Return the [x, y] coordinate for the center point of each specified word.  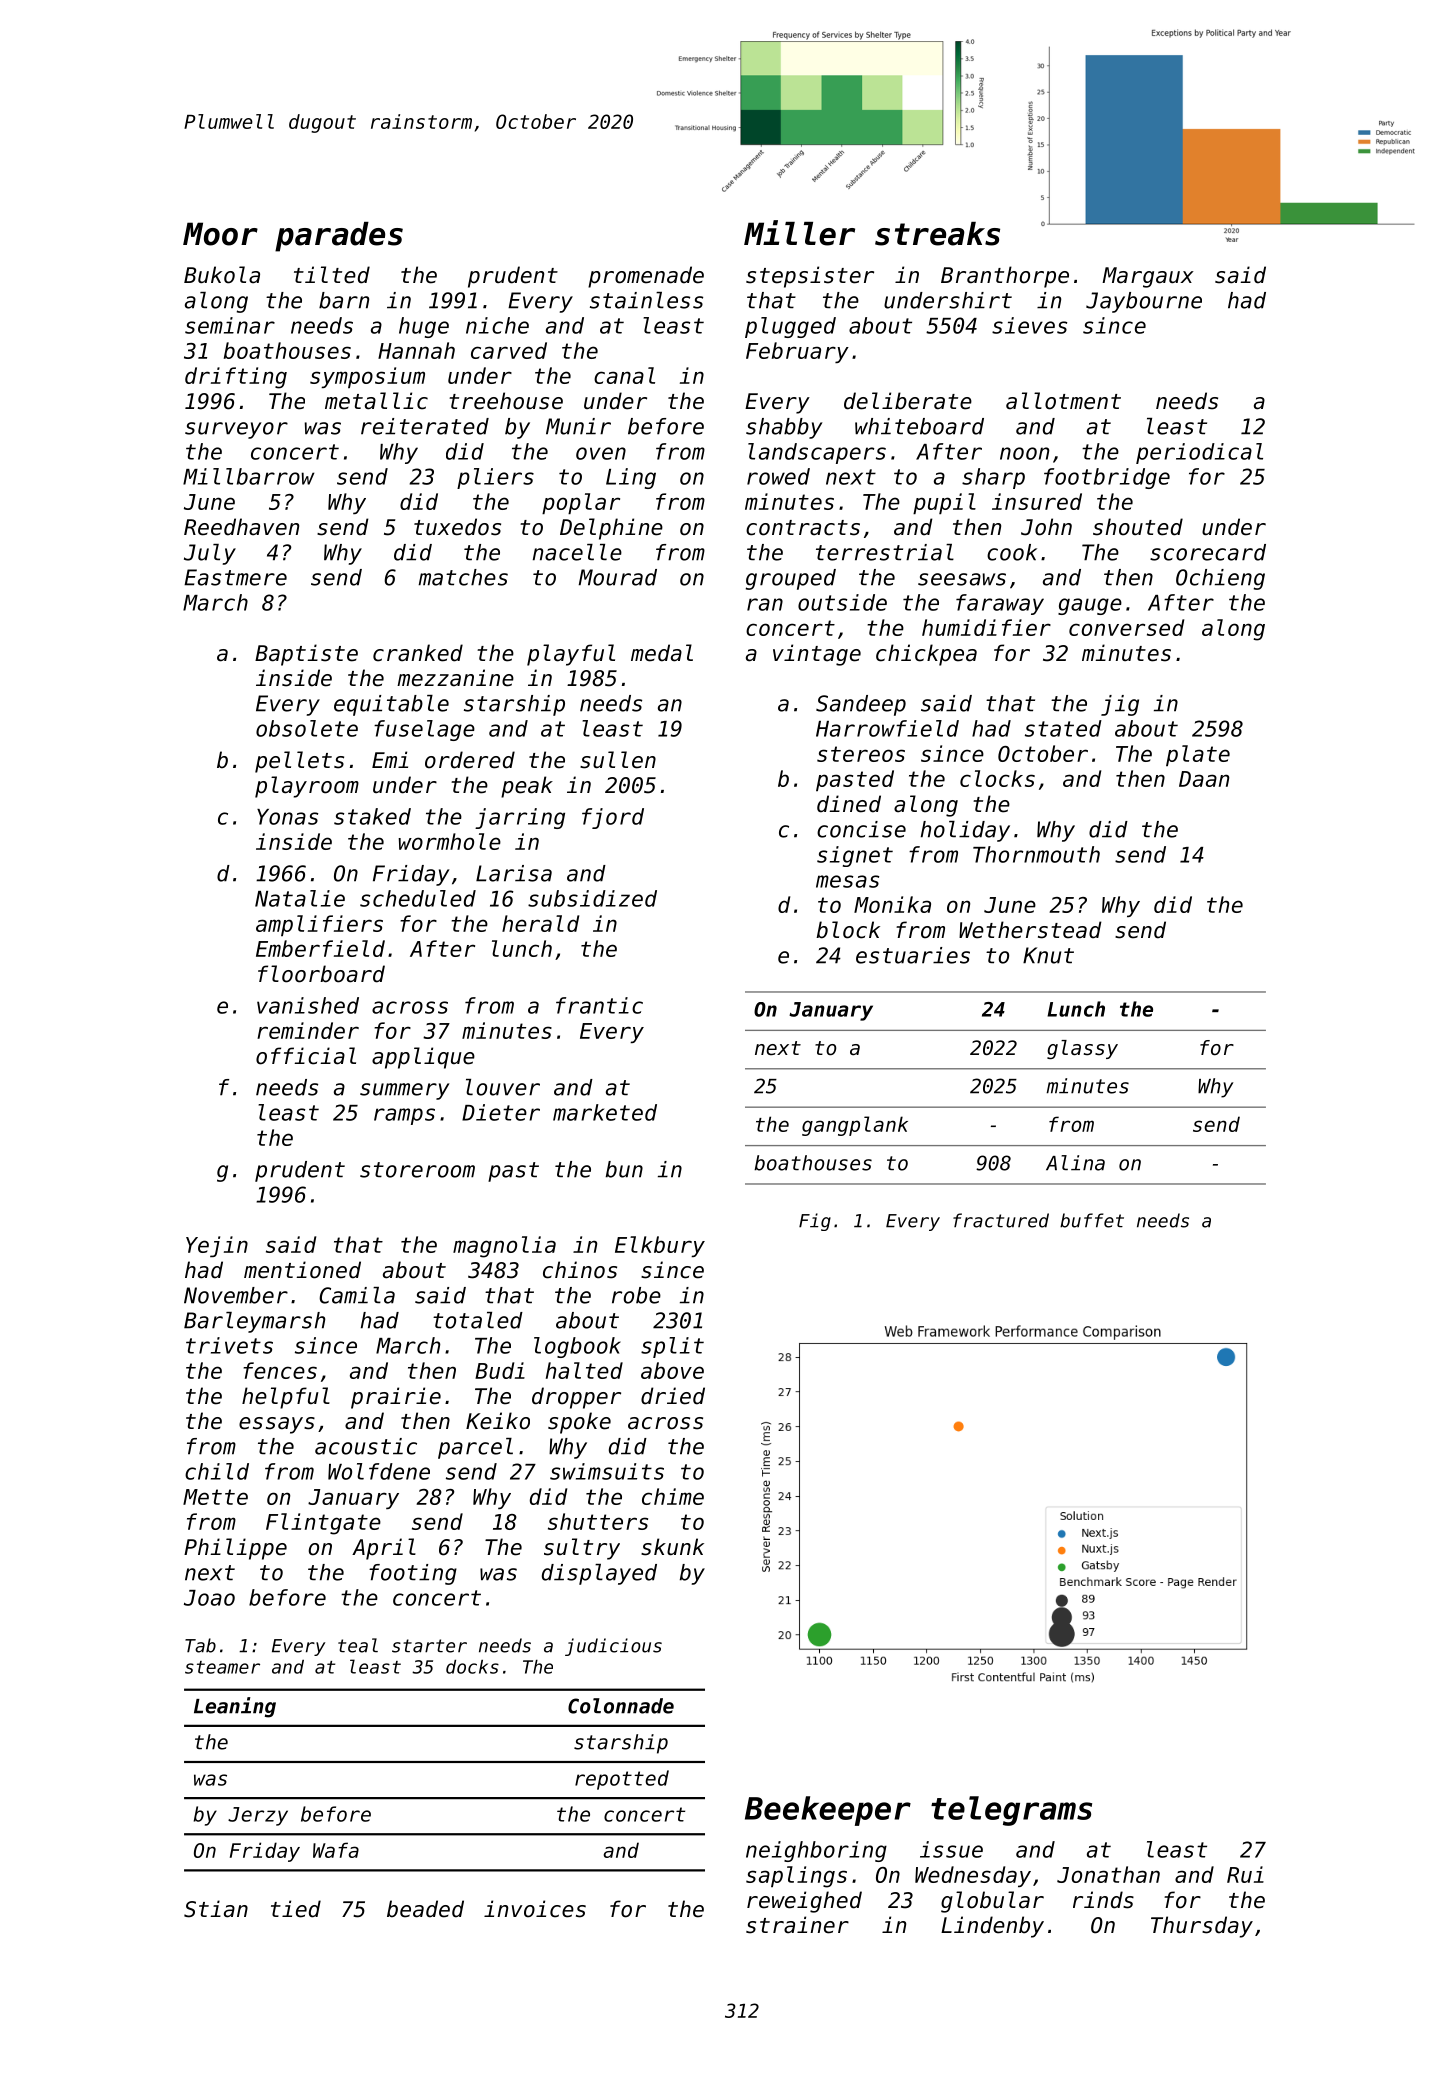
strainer [797, 1925]
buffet [1092, 1220]
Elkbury [660, 1246]
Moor [220, 234]
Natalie [300, 898]
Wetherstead [1030, 930]
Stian [216, 1909]
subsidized [592, 898]
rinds [1103, 1900]
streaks [937, 234]
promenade [646, 277]
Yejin [217, 1246]
